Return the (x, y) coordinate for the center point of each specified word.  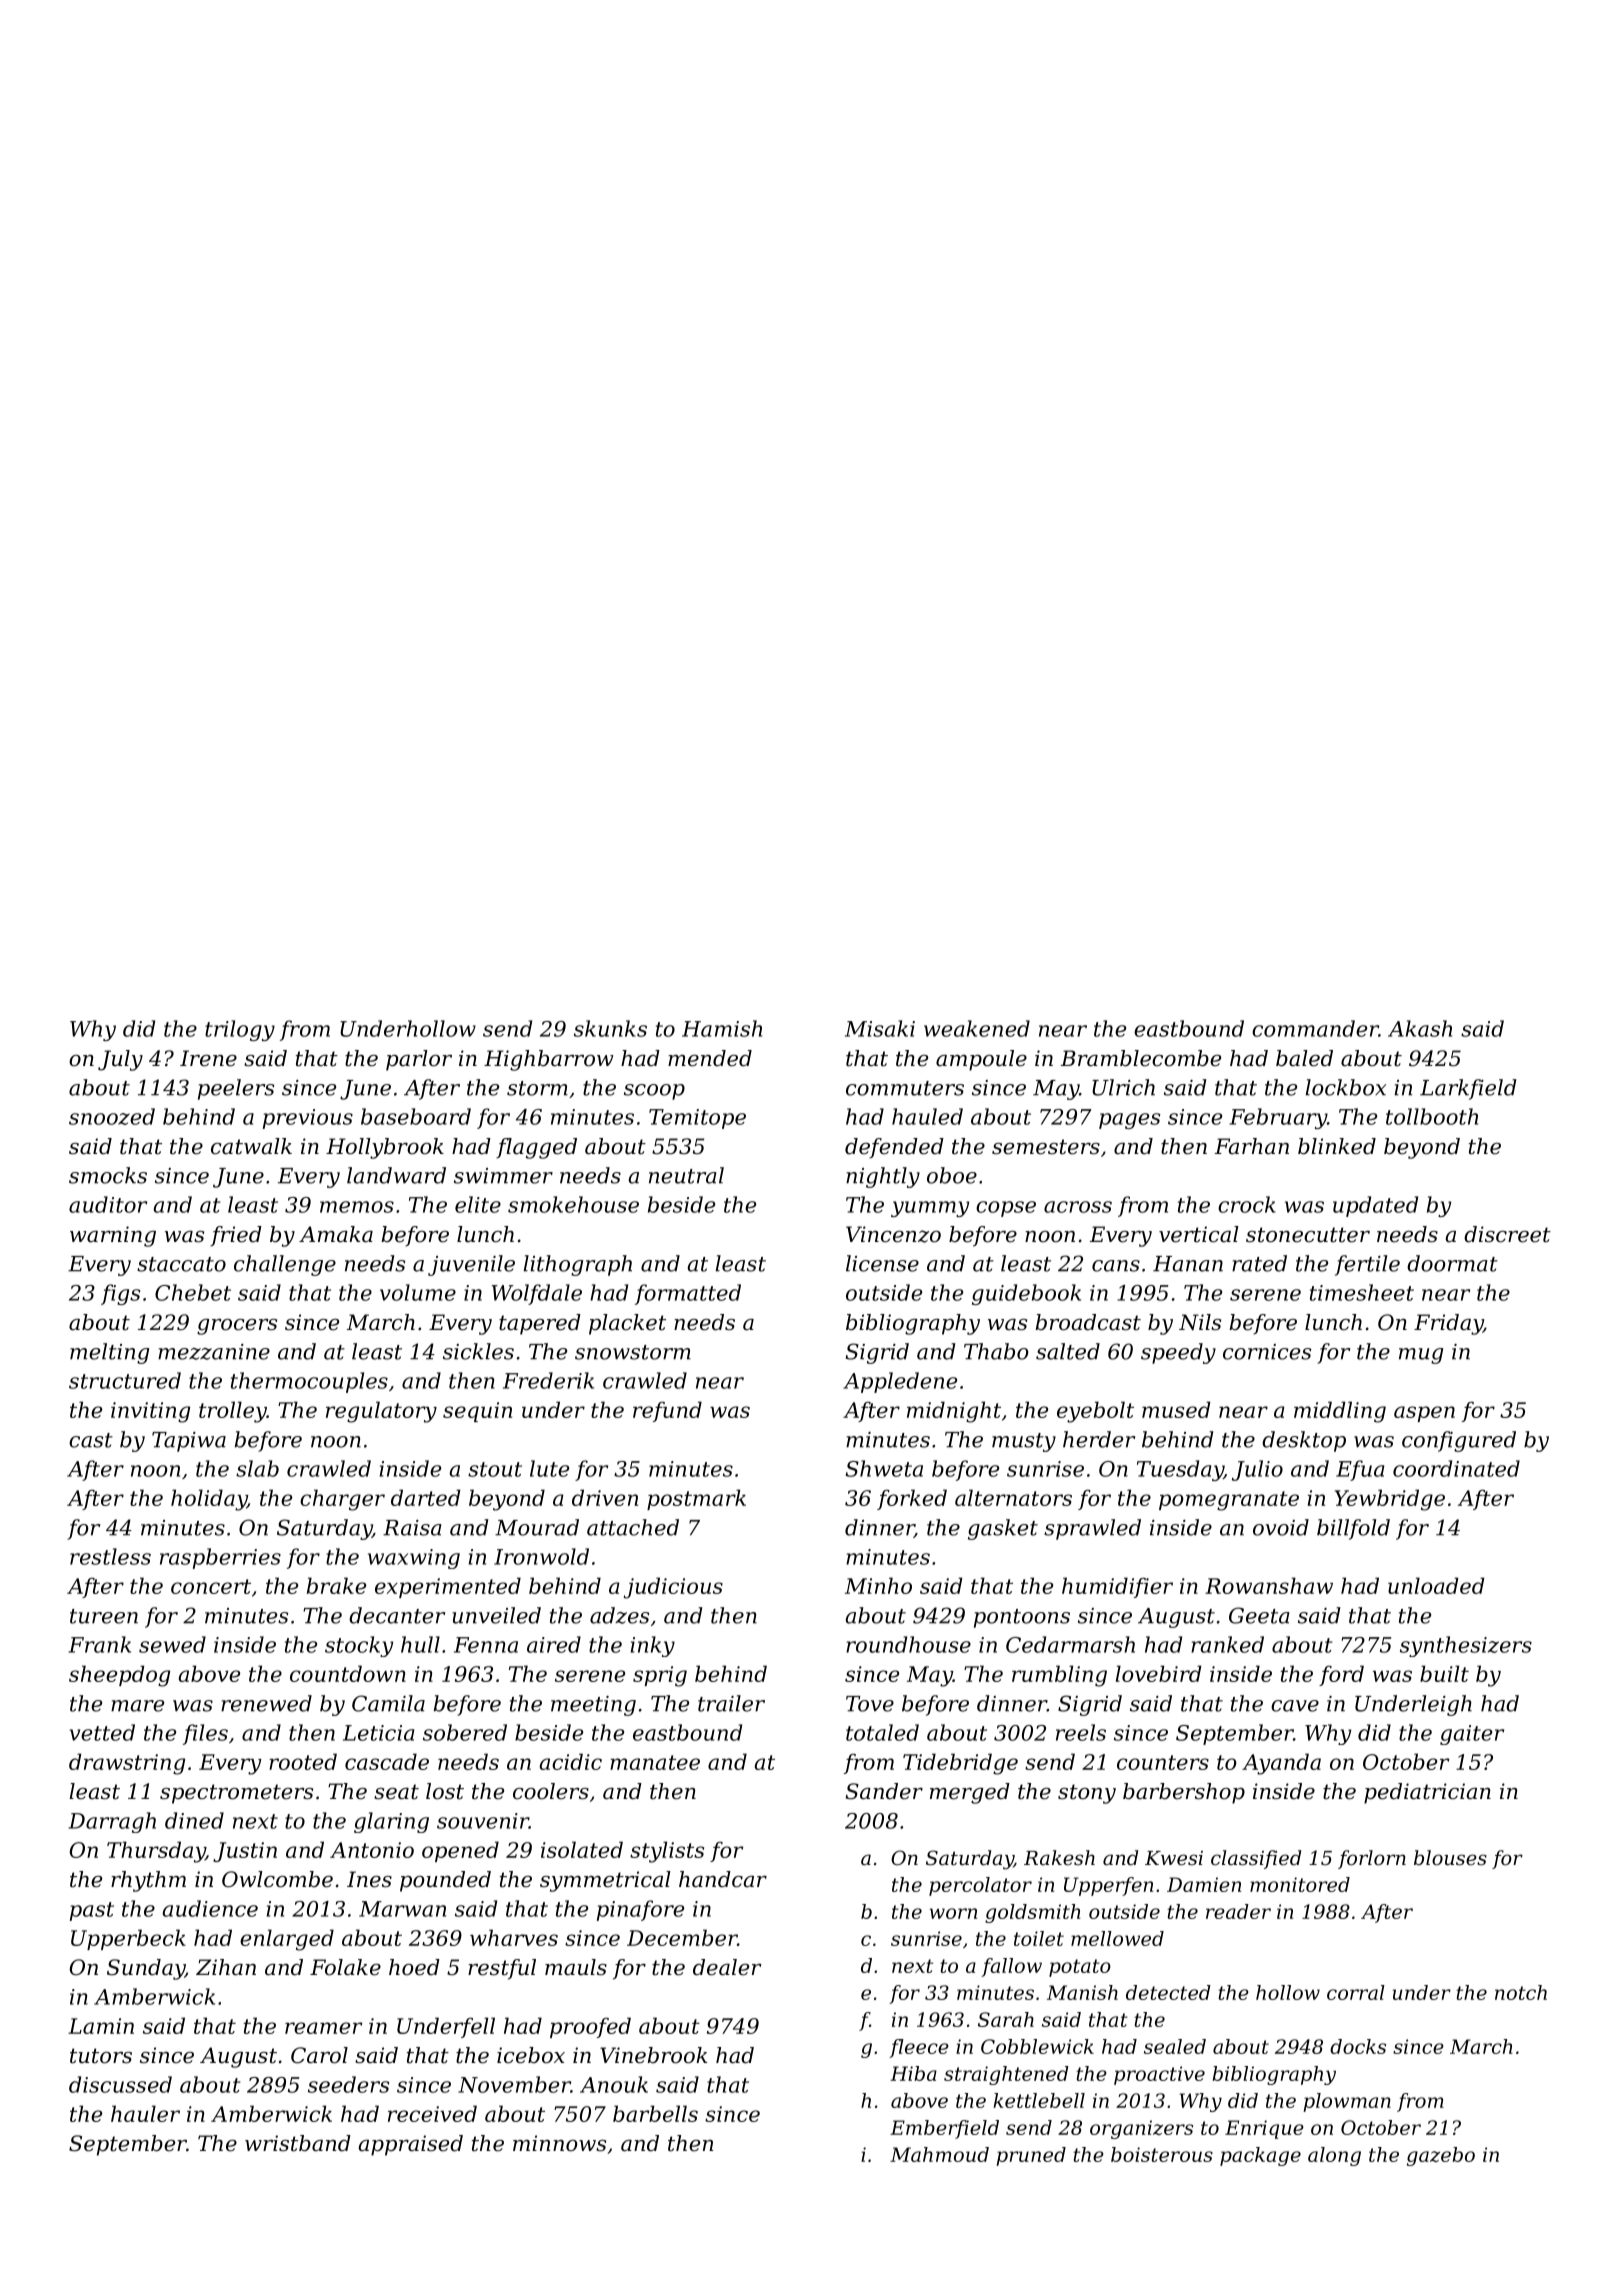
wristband (298, 2143)
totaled (882, 1732)
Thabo (996, 1351)
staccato (181, 1264)
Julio (1257, 1470)
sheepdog (119, 1676)
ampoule (981, 1060)
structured (125, 1380)
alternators (1013, 1497)
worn (953, 1913)
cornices (1267, 1352)
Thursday (156, 1852)
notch (1521, 1992)
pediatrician (1427, 1793)
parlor (419, 1060)
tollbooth (1432, 1116)
